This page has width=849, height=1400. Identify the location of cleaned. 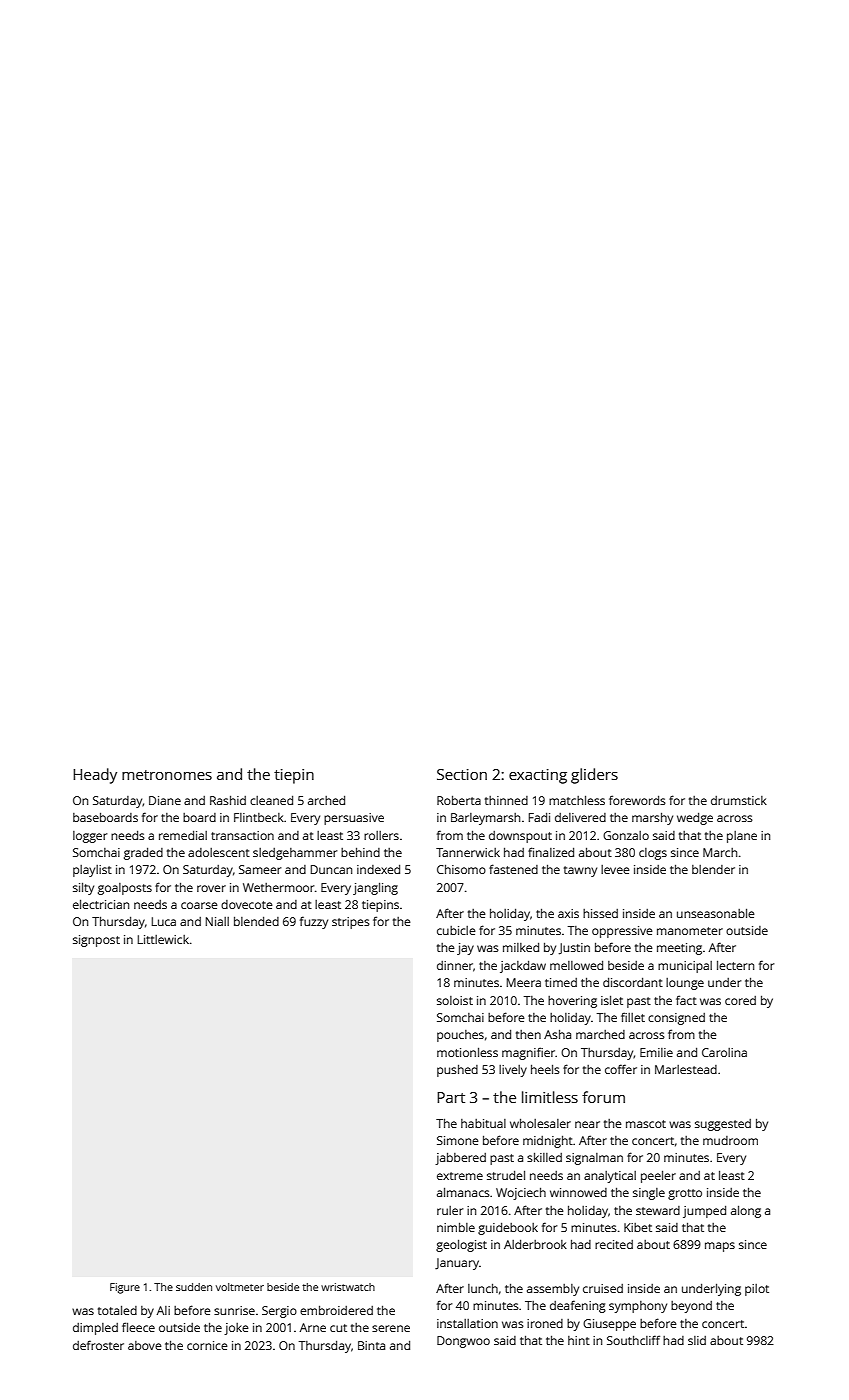
(271, 800).
